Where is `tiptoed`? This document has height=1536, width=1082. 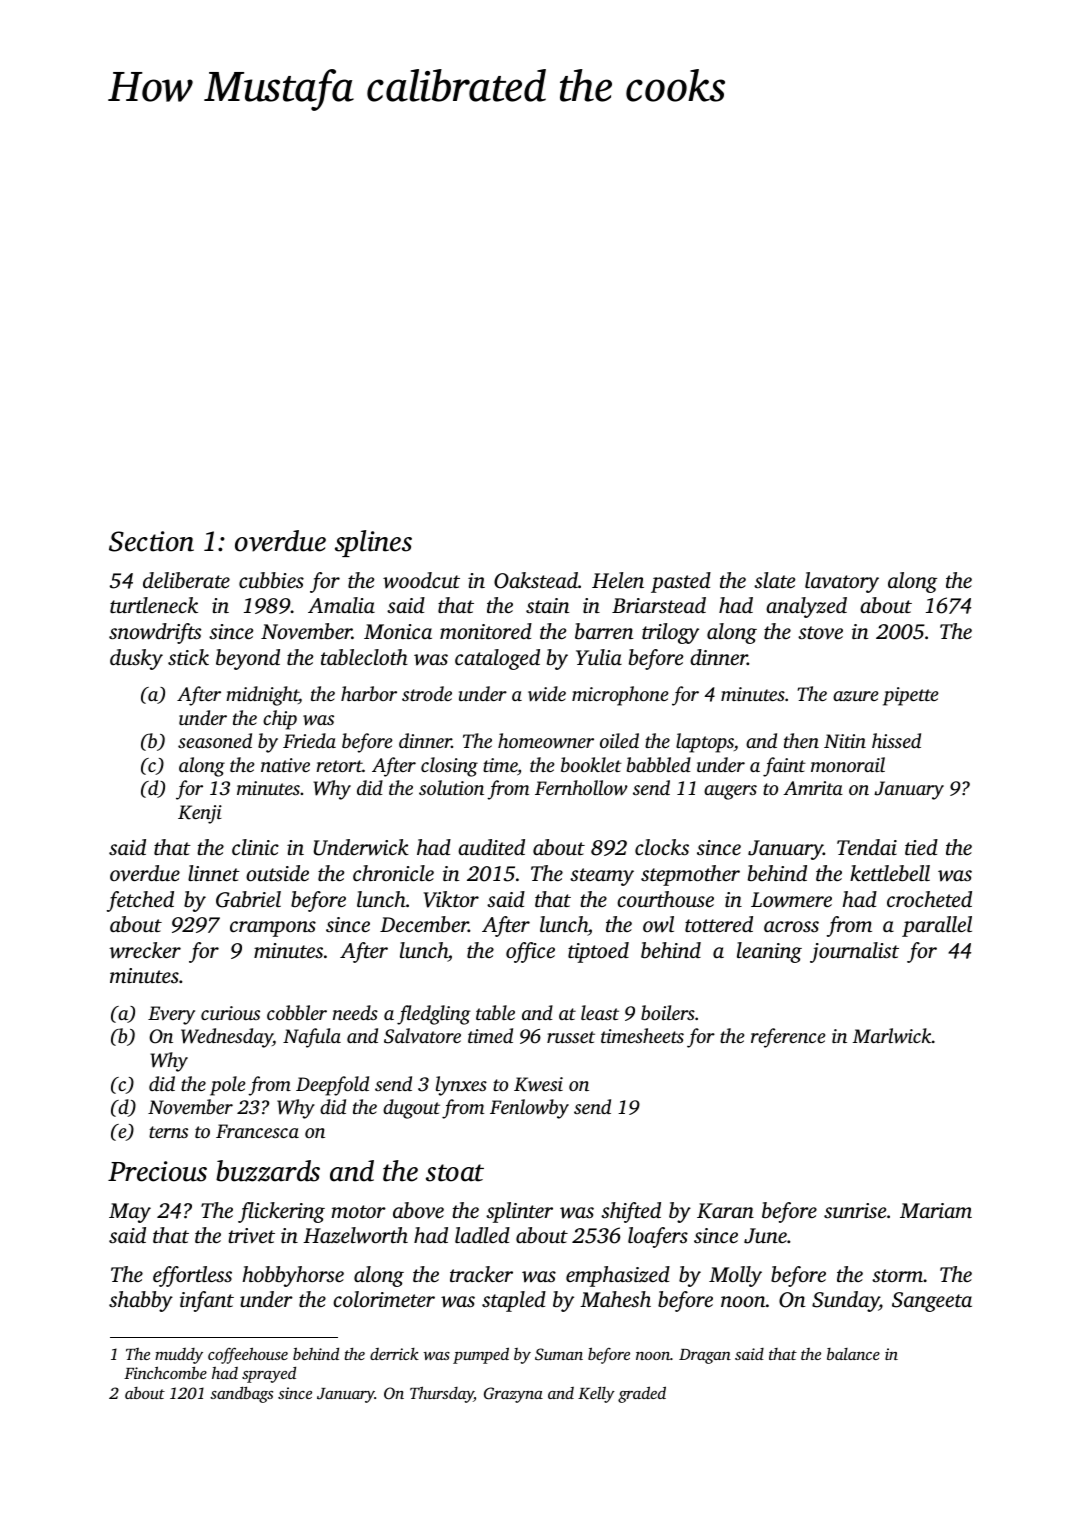 tiptoed is located at coordinates (598, 952).
